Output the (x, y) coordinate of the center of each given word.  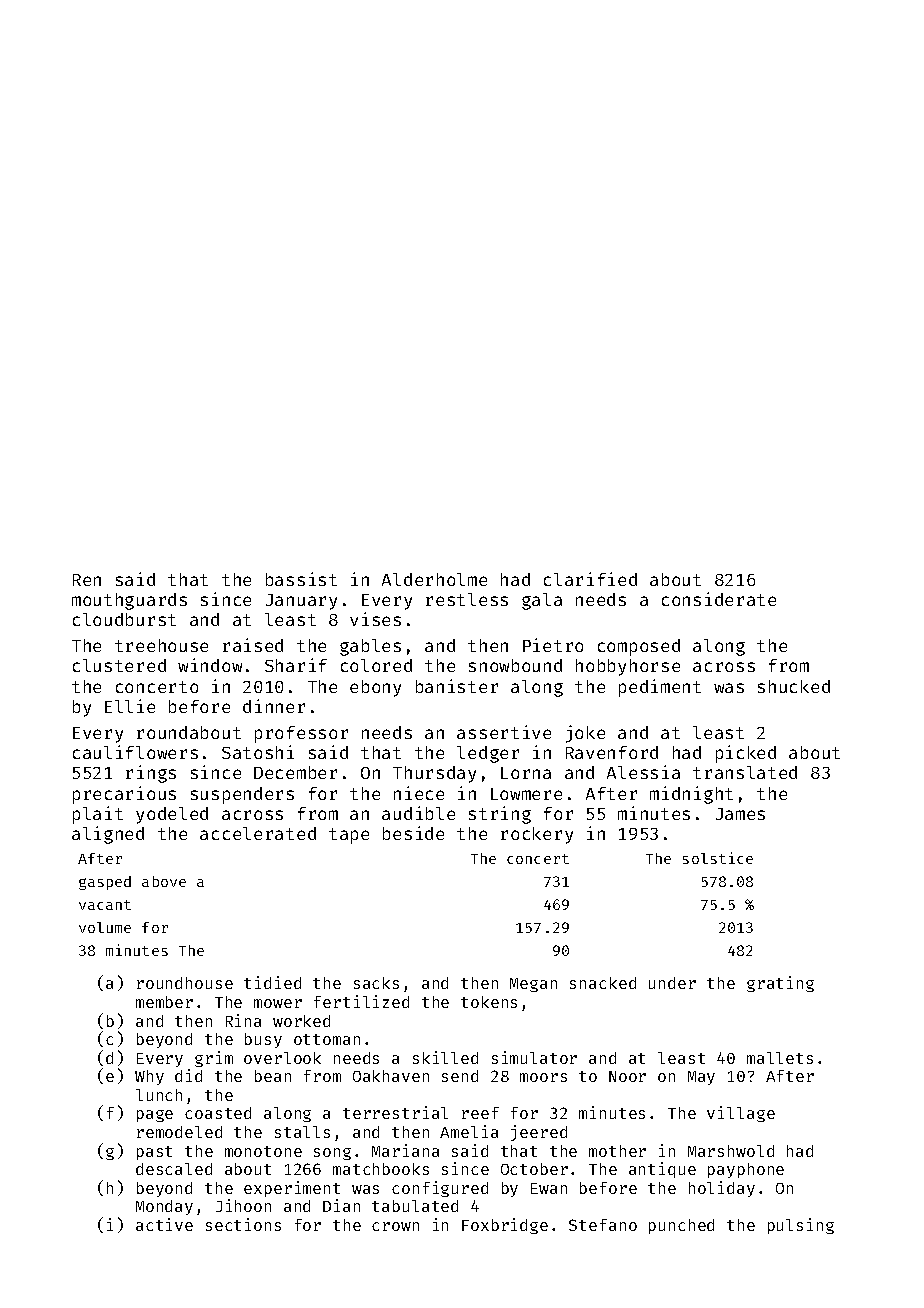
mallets (780, 1058)
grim (214, 1059)
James (740, 814)
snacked (603, 983)
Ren (87, 580)
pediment (660, 688)
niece (419, 793)
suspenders (242, 795)
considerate (719, 599)
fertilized (361, 1001)
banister (457, 686)
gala (542, 601)
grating (780, 984)
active (164, 1224)
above (164, 881)
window (210, 665)
